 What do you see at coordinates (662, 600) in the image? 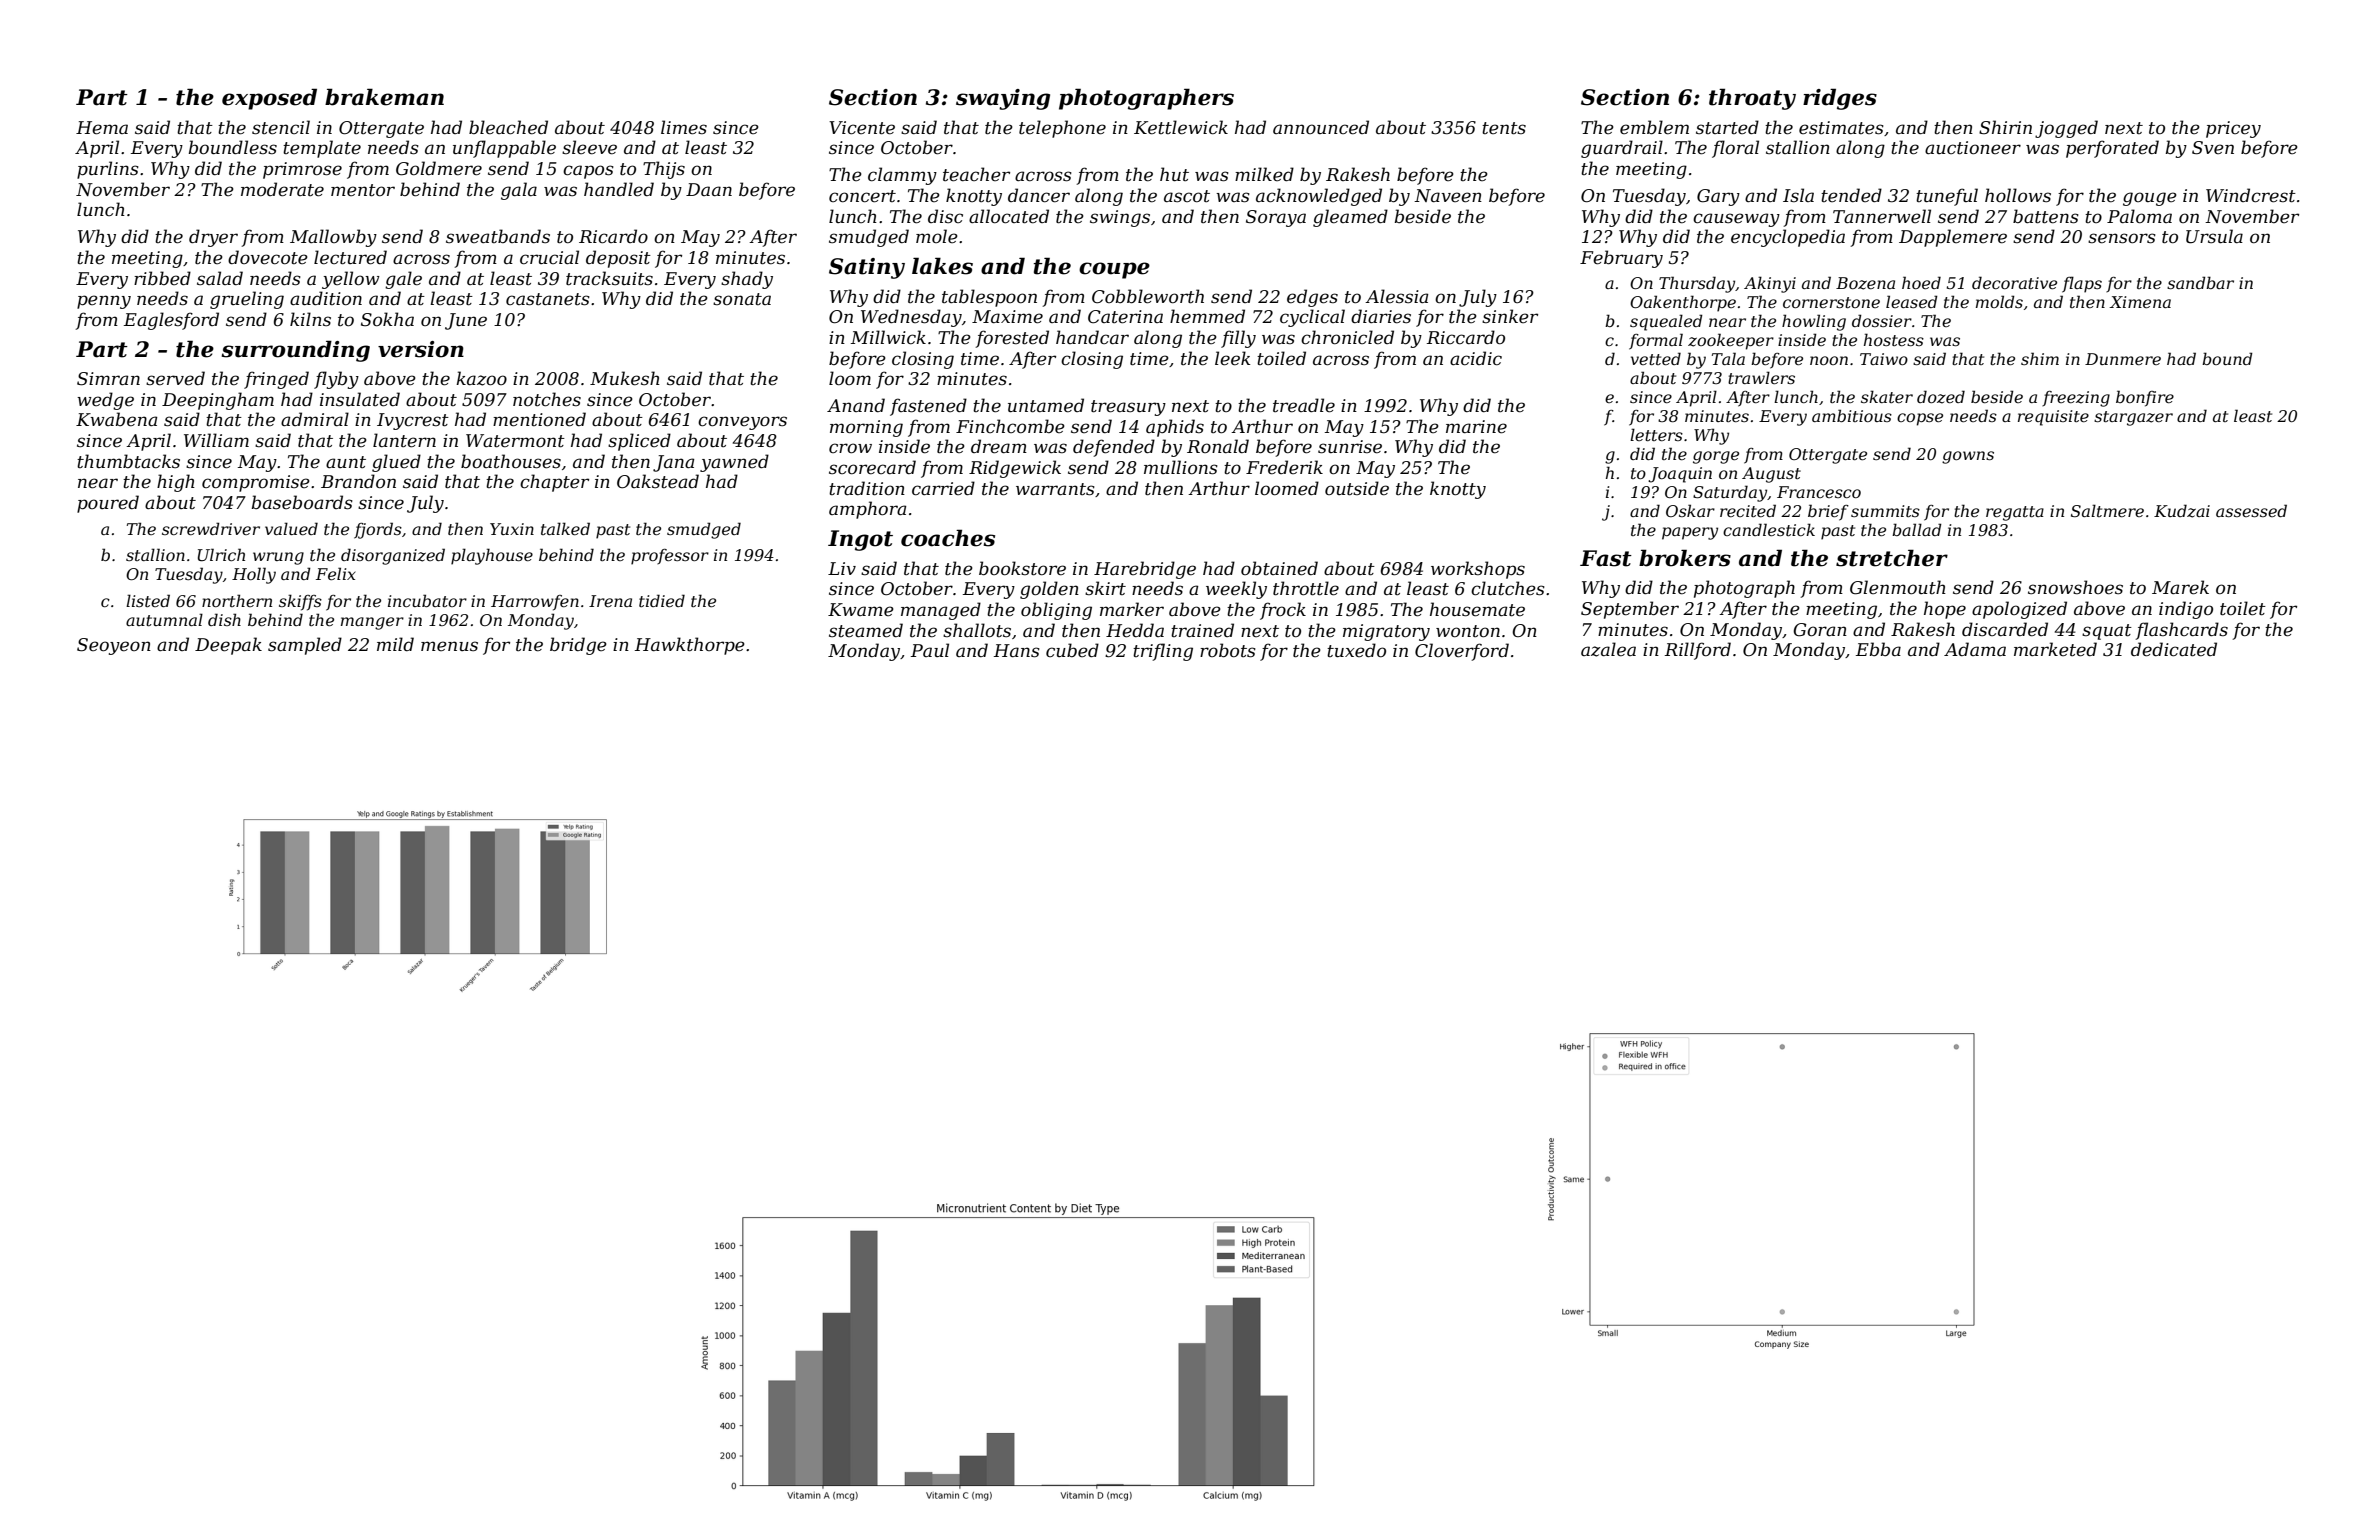
I see `tidied` at bounding box center [662, 600].
